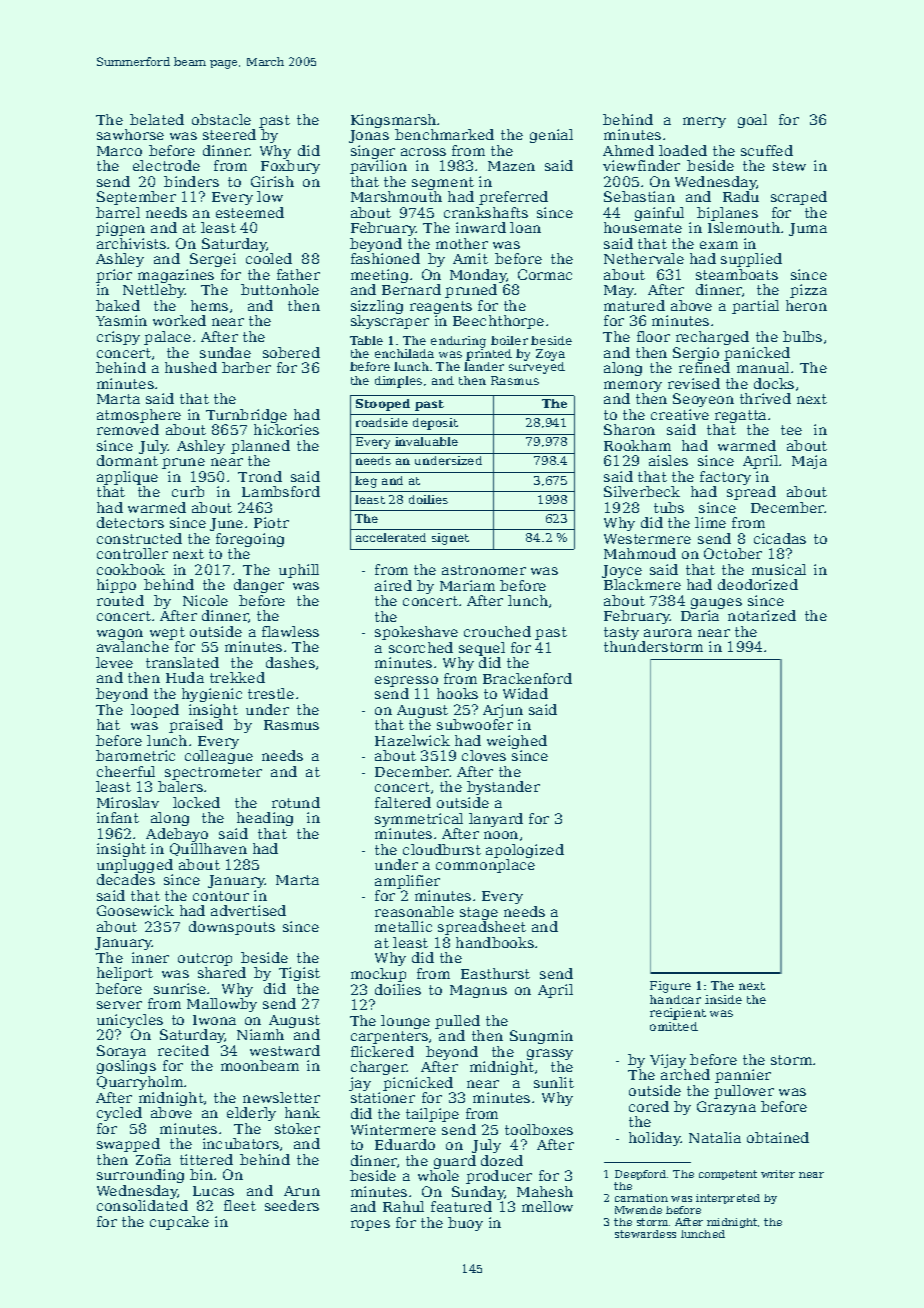  What do you see at coordinates (741, 196) in the page?
I see `Radu` at bounding box center [741, 196].
